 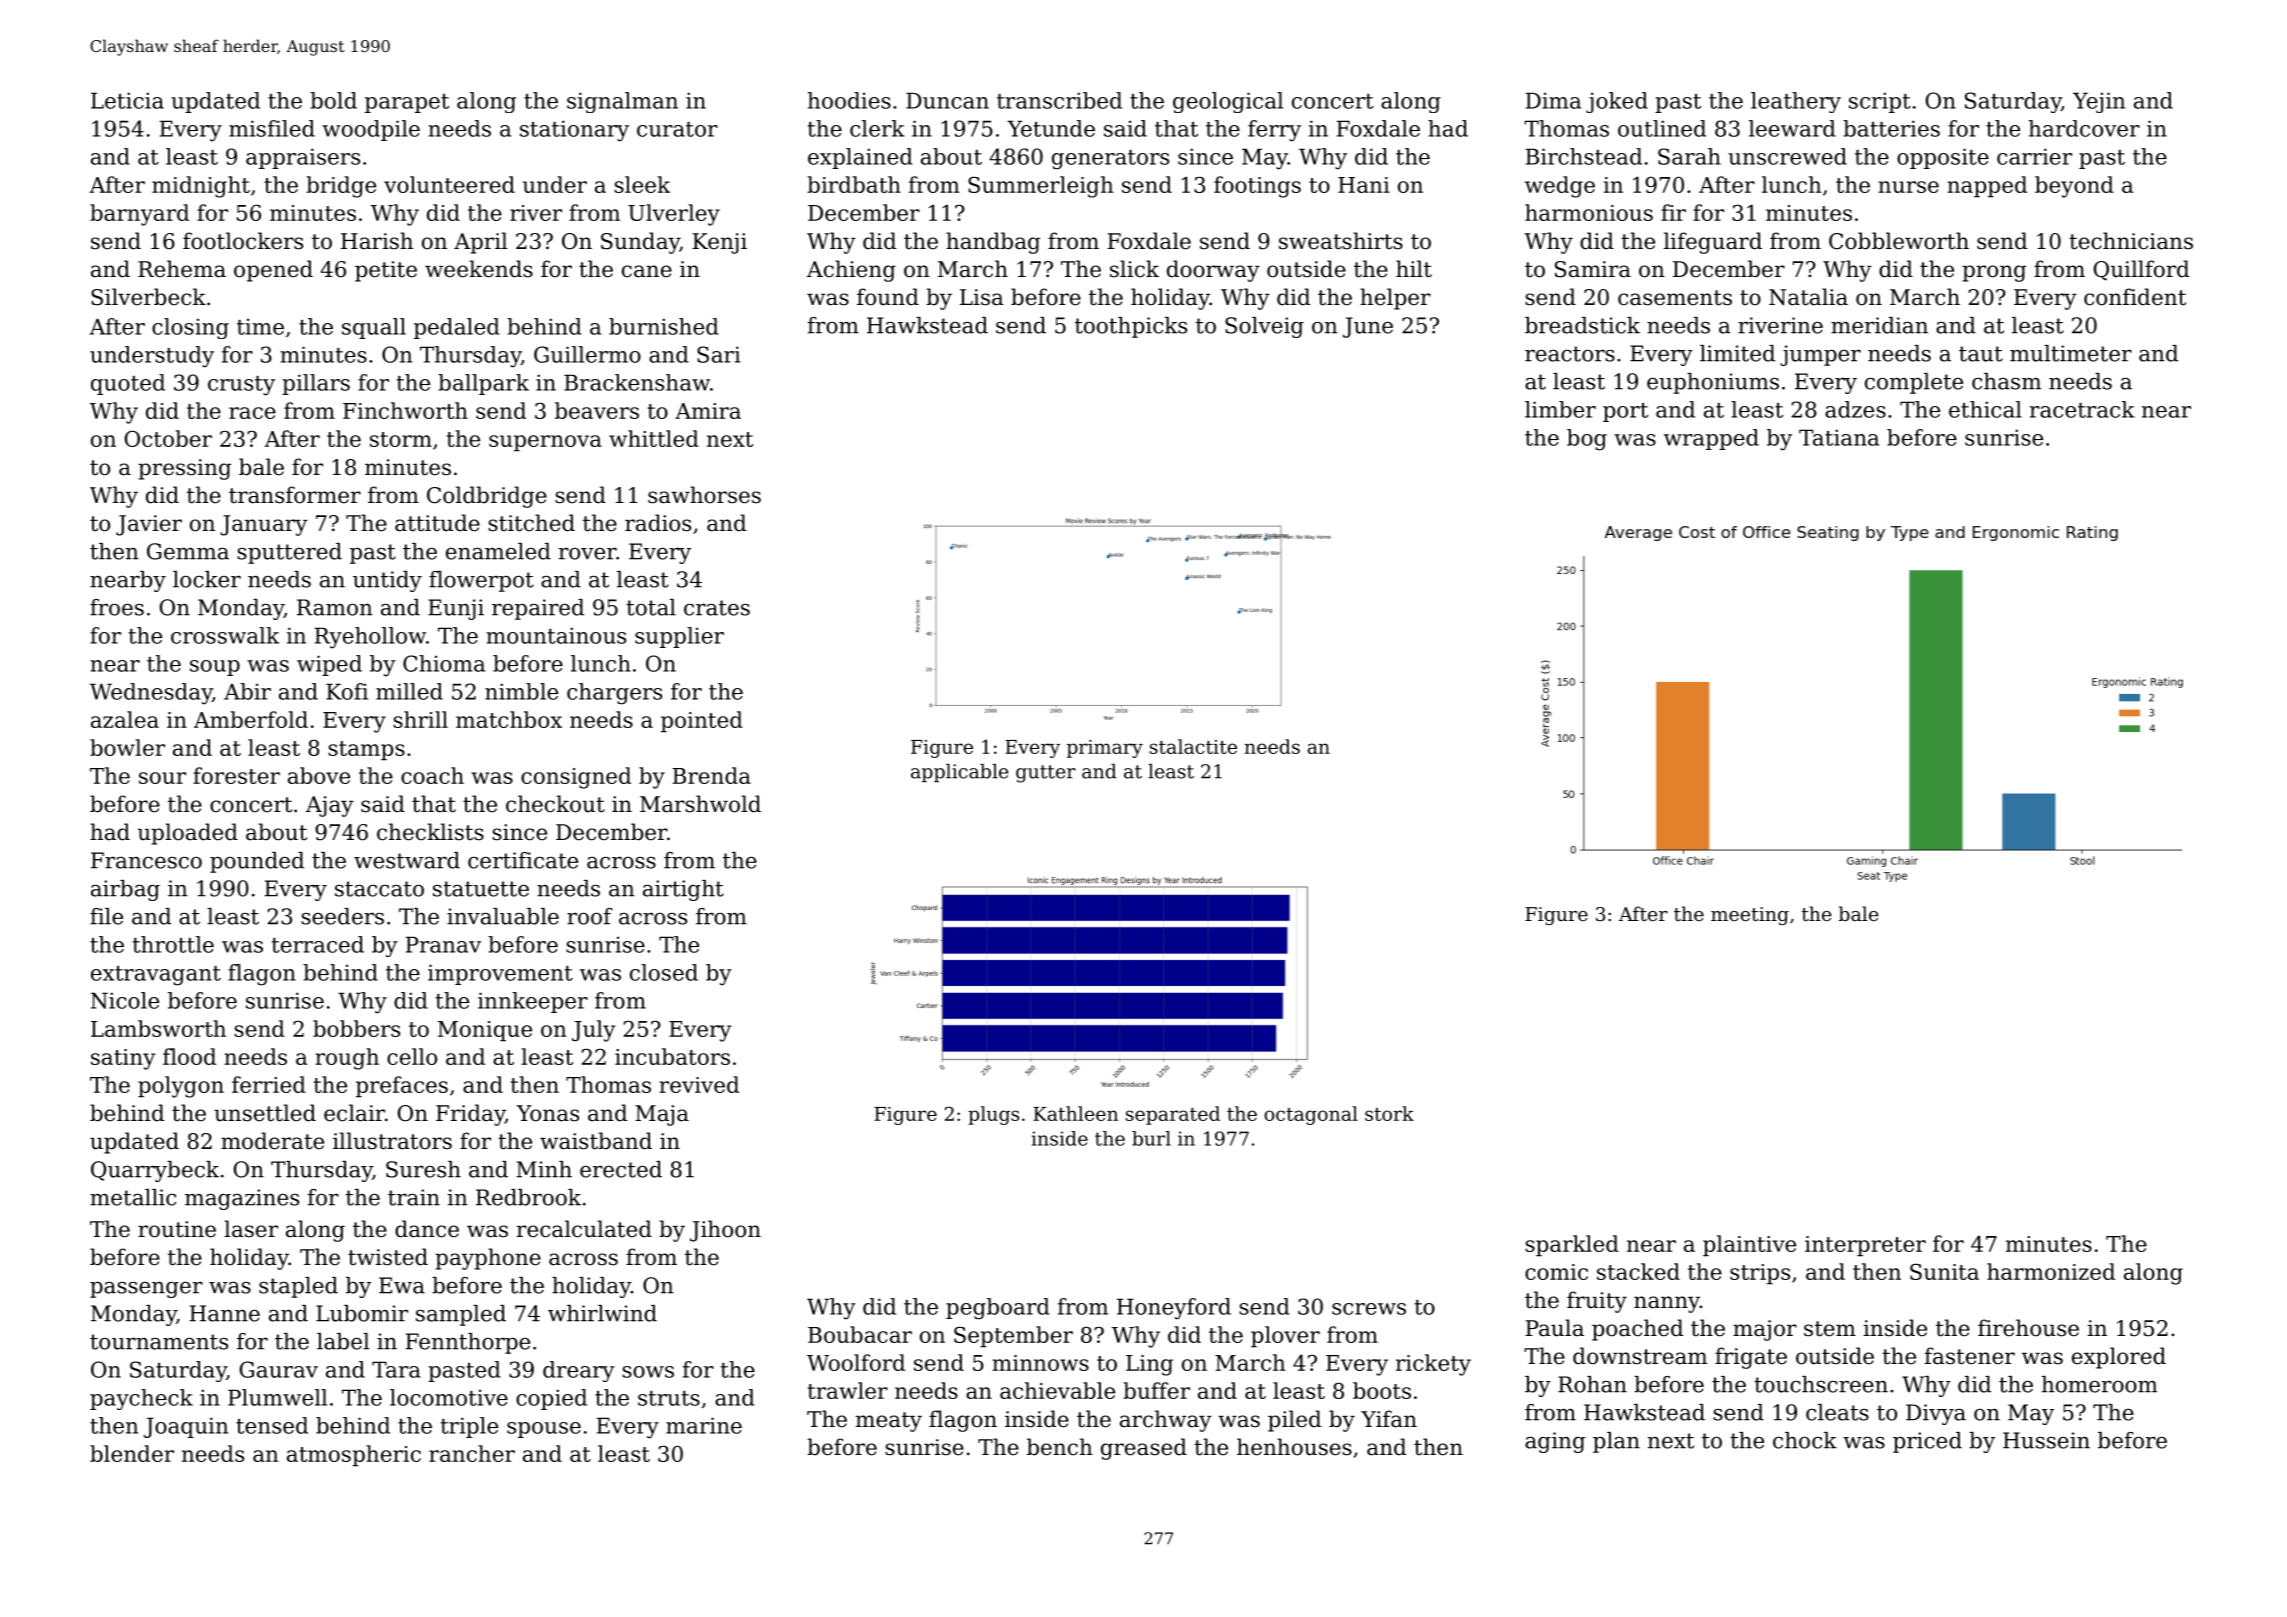 What do you see at coordinates (407, 103) in the screenshot?
I see `parapet` at bounding box center [407, 103].
